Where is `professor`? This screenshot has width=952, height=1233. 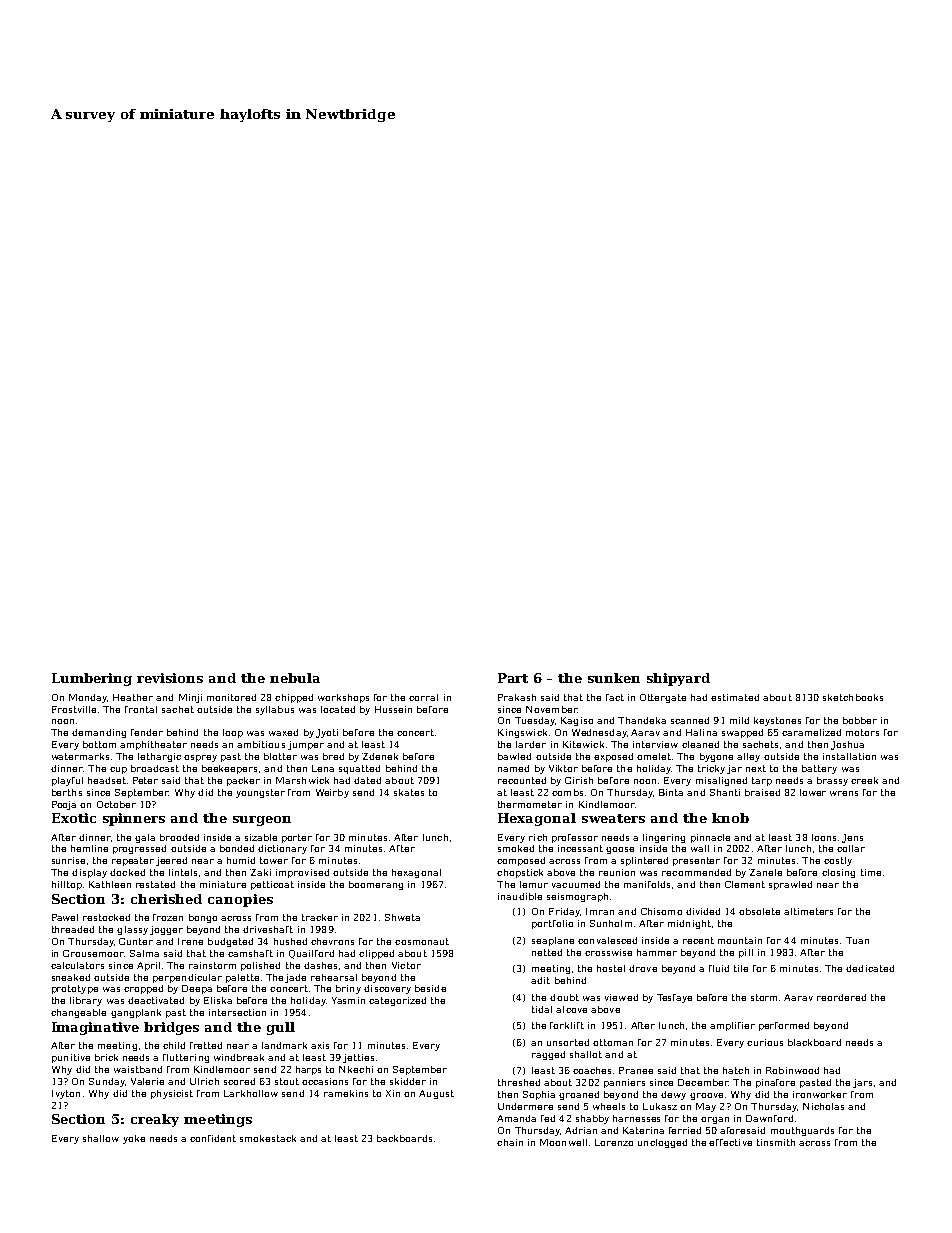
professor is located at coordinates (575, 838).
